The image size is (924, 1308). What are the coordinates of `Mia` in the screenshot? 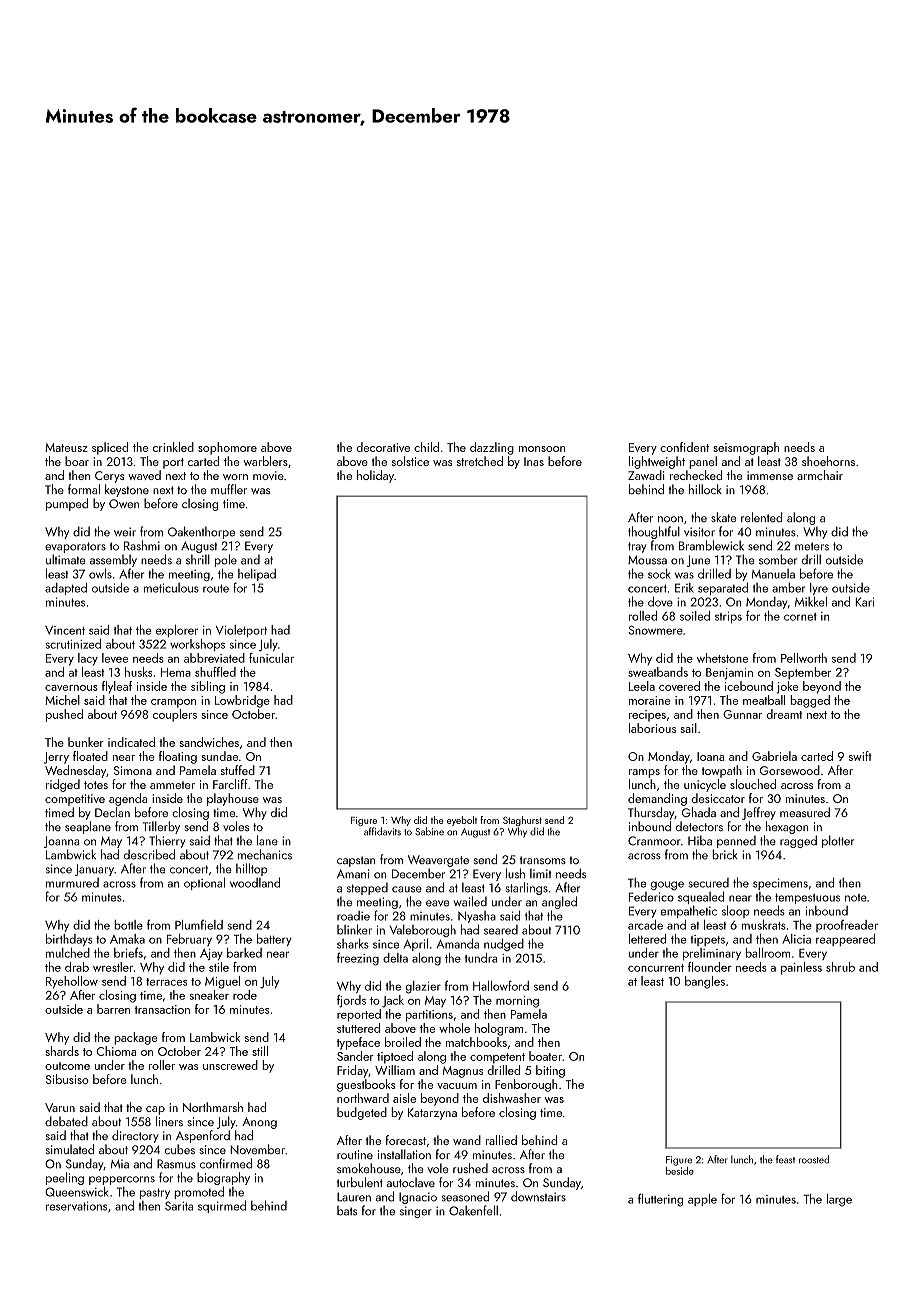 It's located at (120, 1164).
